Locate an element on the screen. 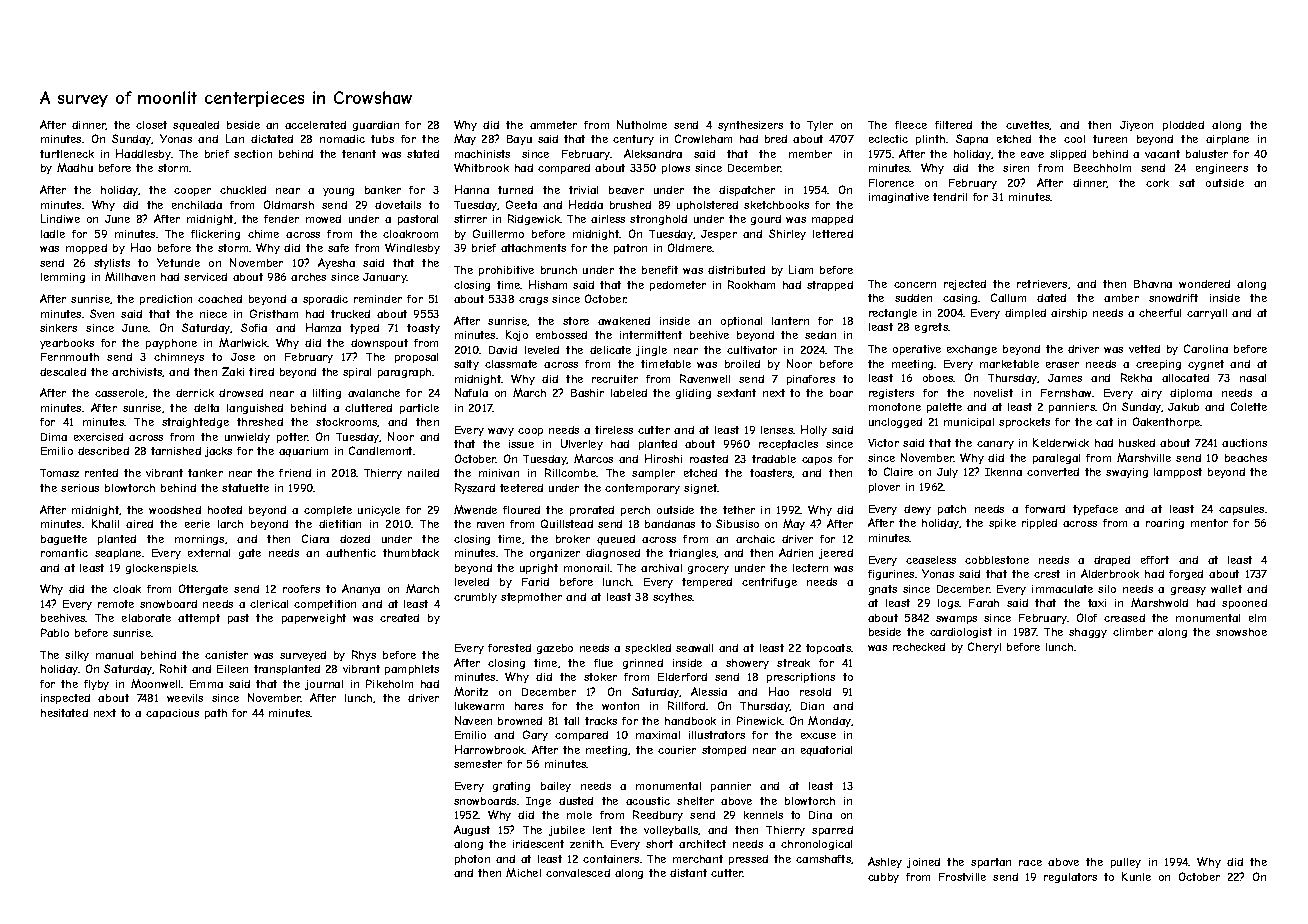 The width and height of the screenshot is (1308, 924). Jiyeon is located at coordinates (1136, 126).
